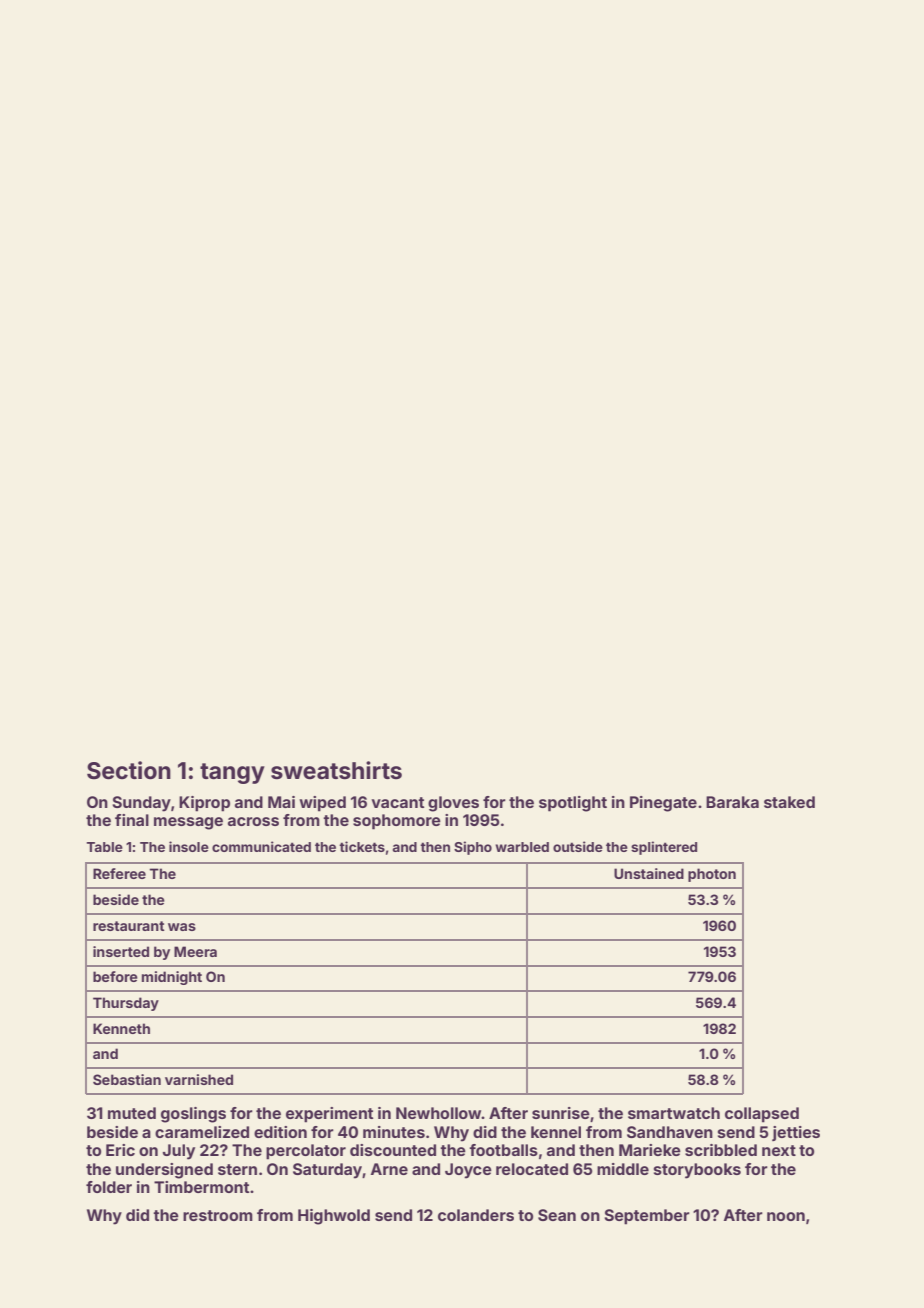  Describe the element at coordinates (218, 1215) in the screenshot. I see `restroom` at that location.
